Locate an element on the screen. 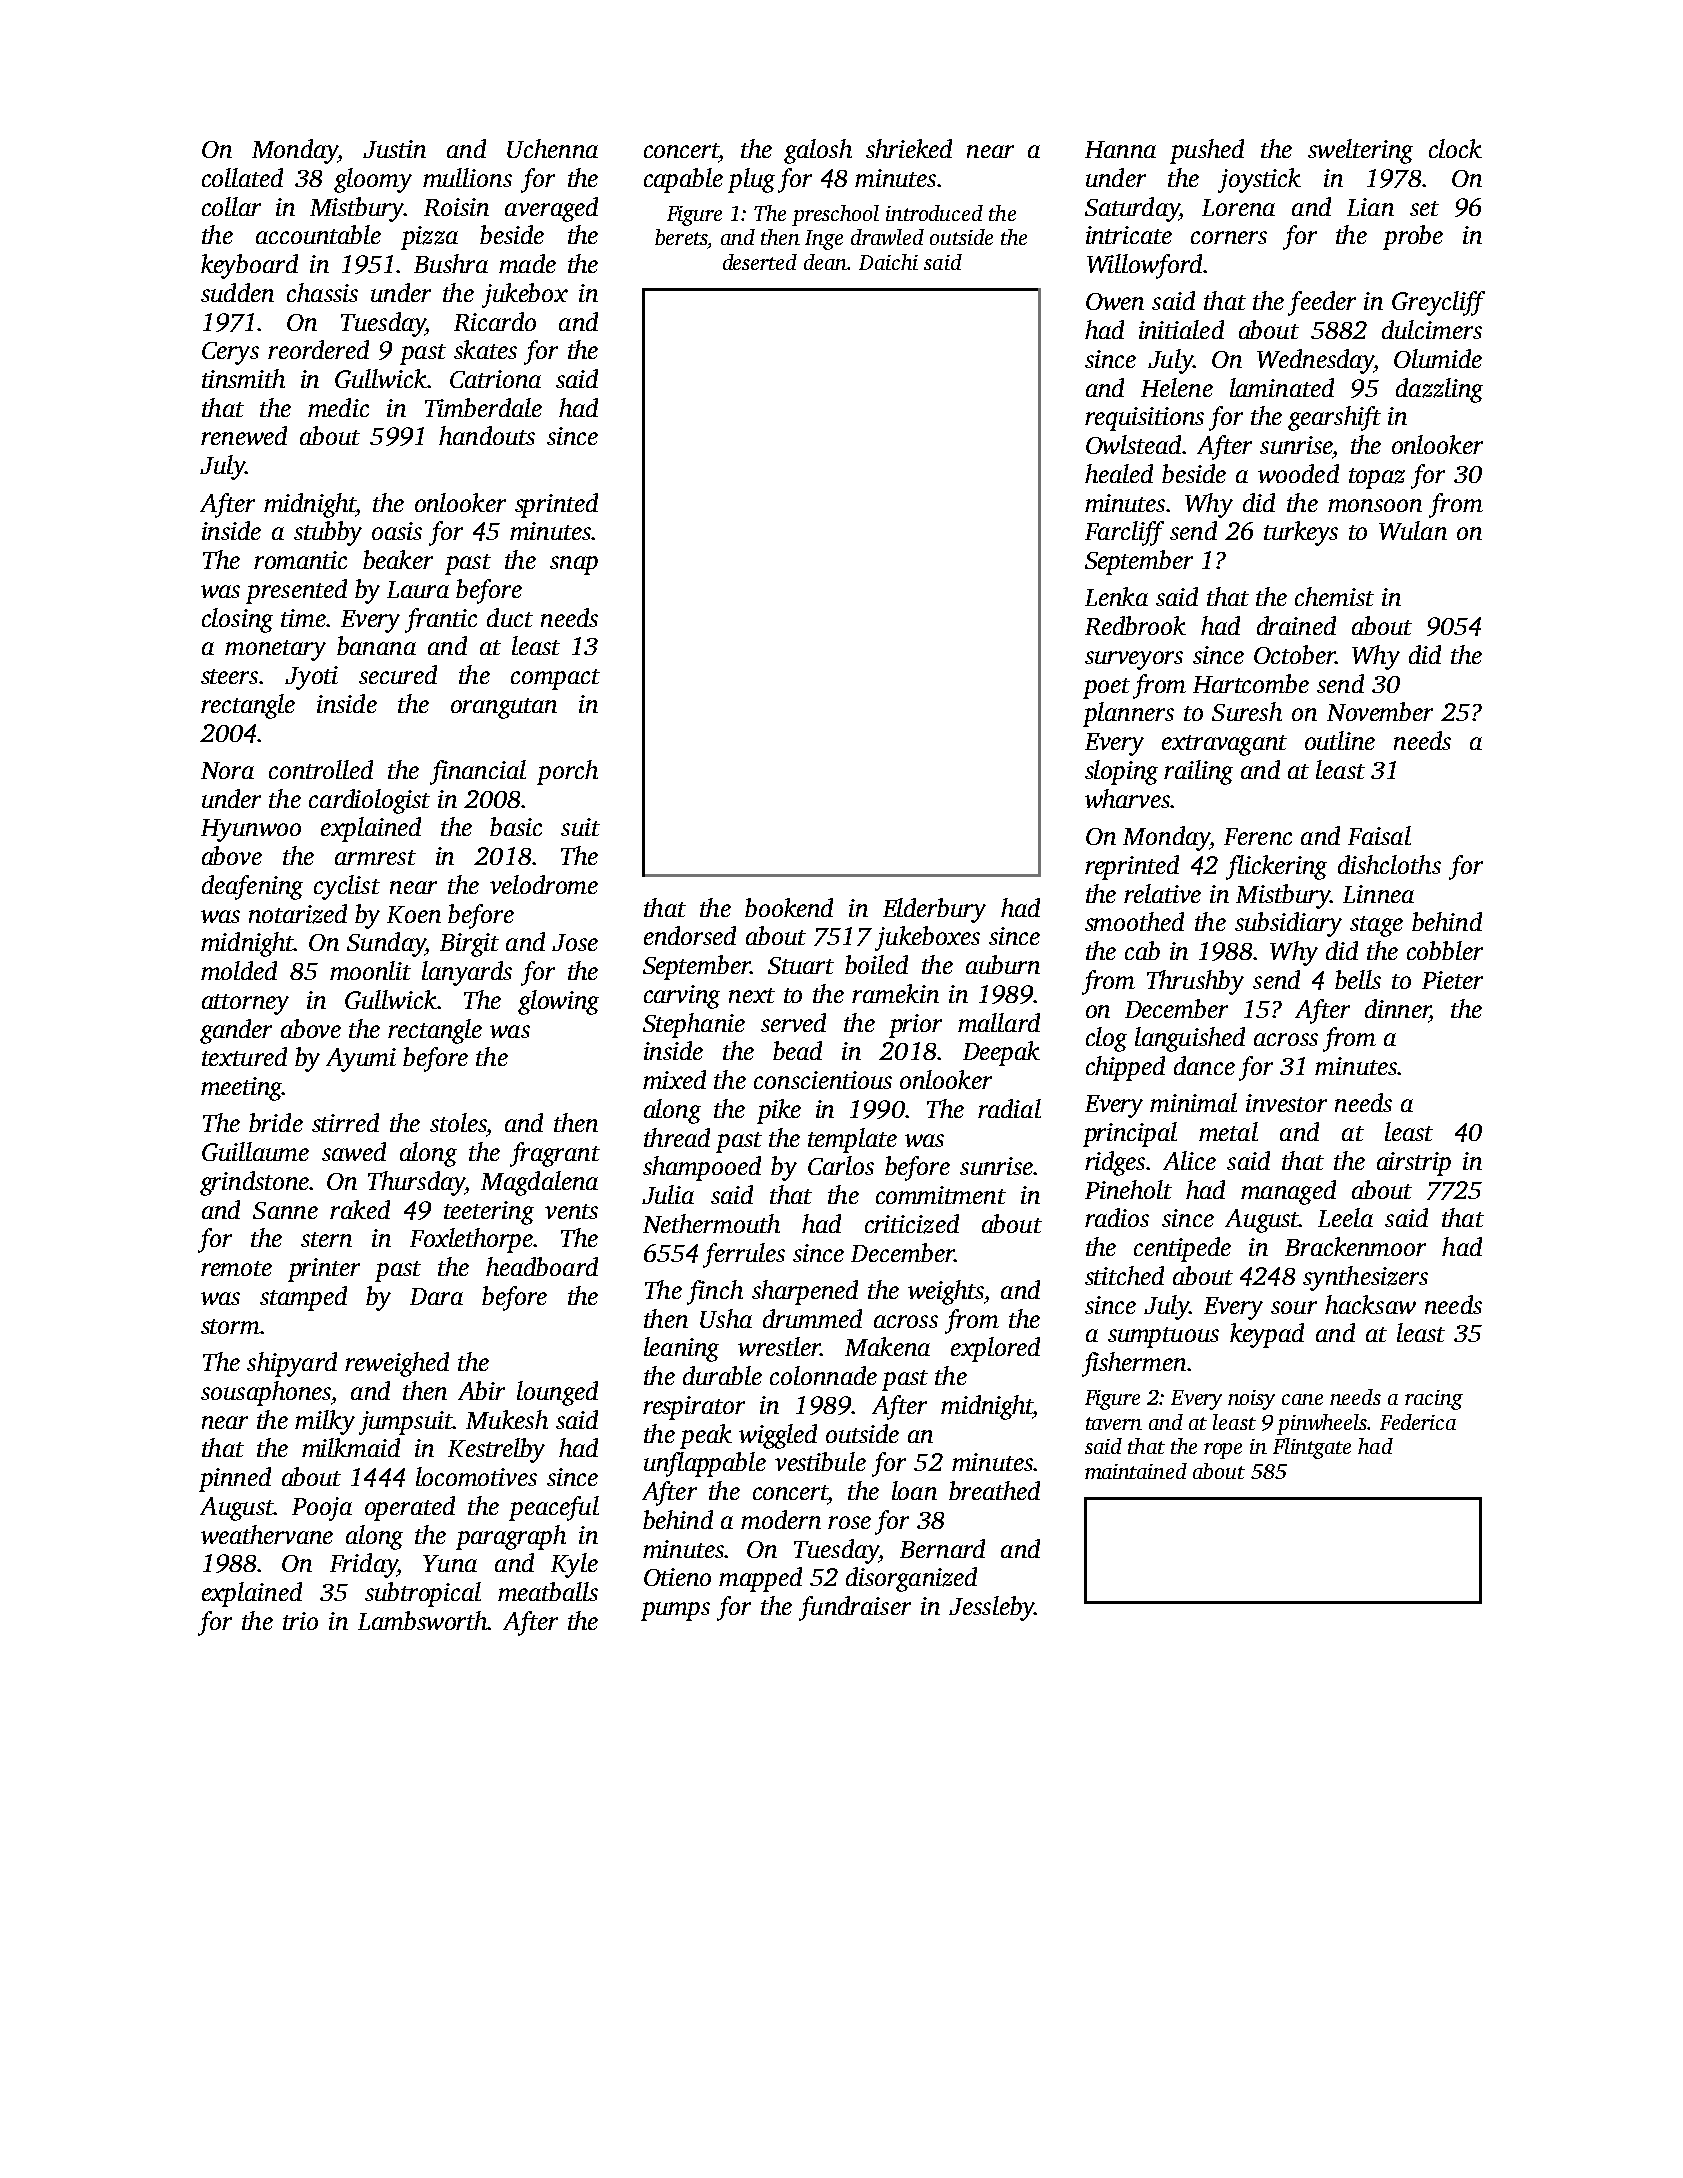 The height and width of the screenshot is (2178, 1683). maintained is located at coordinates (1136, 1471).
